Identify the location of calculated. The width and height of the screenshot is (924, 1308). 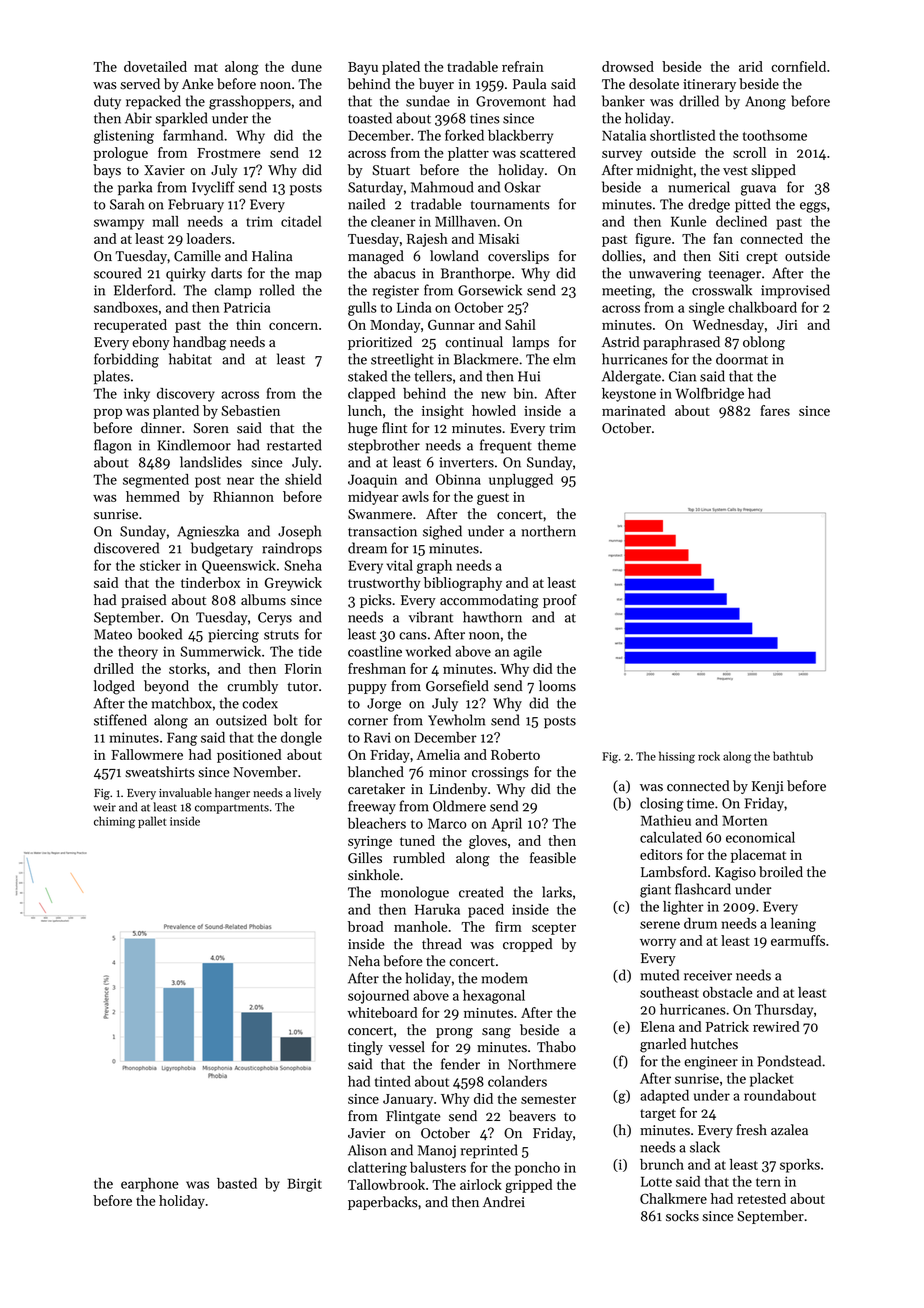
(671, 837).
